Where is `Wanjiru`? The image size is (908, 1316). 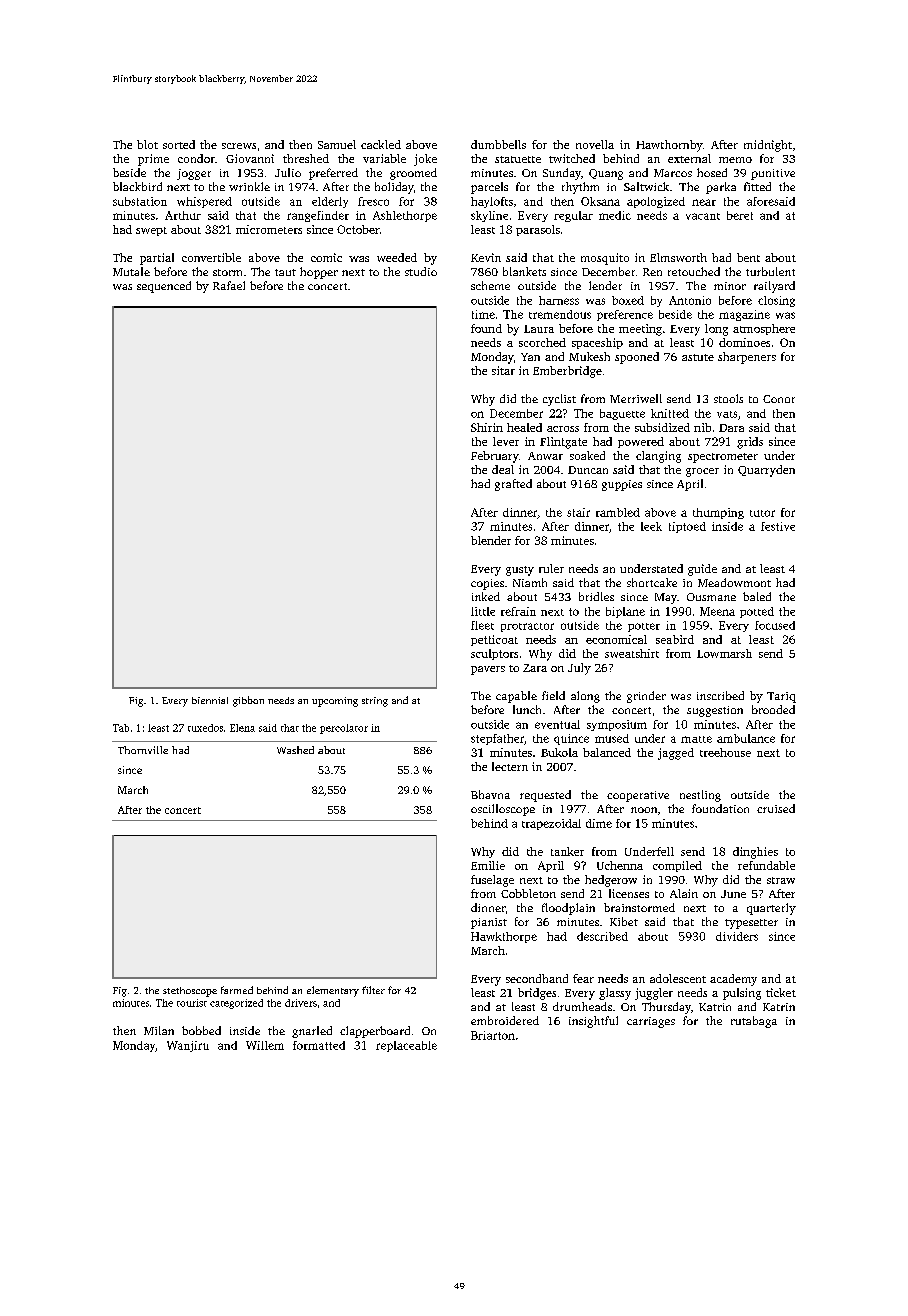 Wanjiru is located at coordinates (188, 1046).
